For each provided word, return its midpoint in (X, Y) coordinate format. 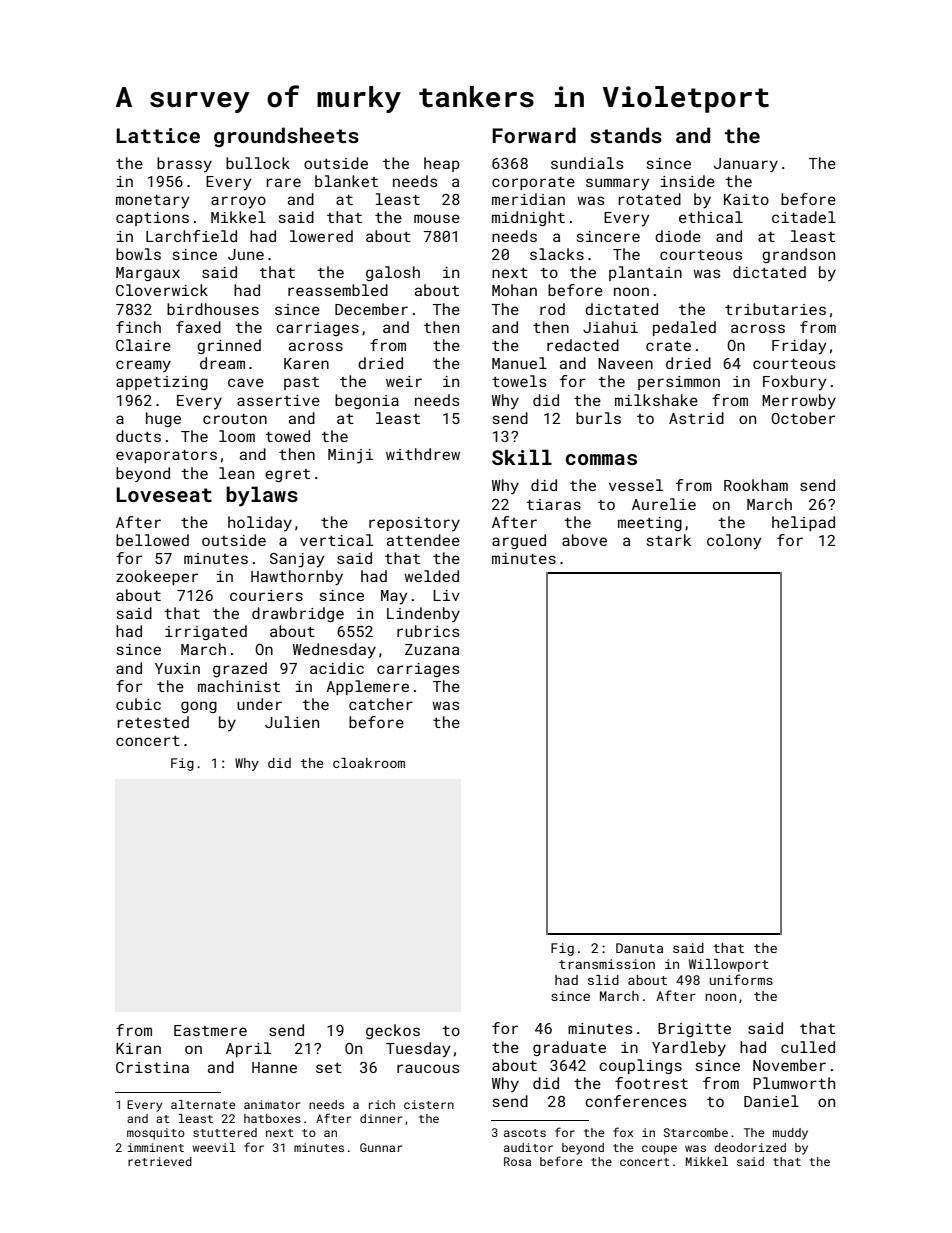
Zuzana (432, 649)
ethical (711, 217)
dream (222, 363)
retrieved (160, 1161)
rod (552, 309)
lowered (321, 236)
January (746, 165)
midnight (528, 218)
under (259, 704)
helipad (803, 523)
